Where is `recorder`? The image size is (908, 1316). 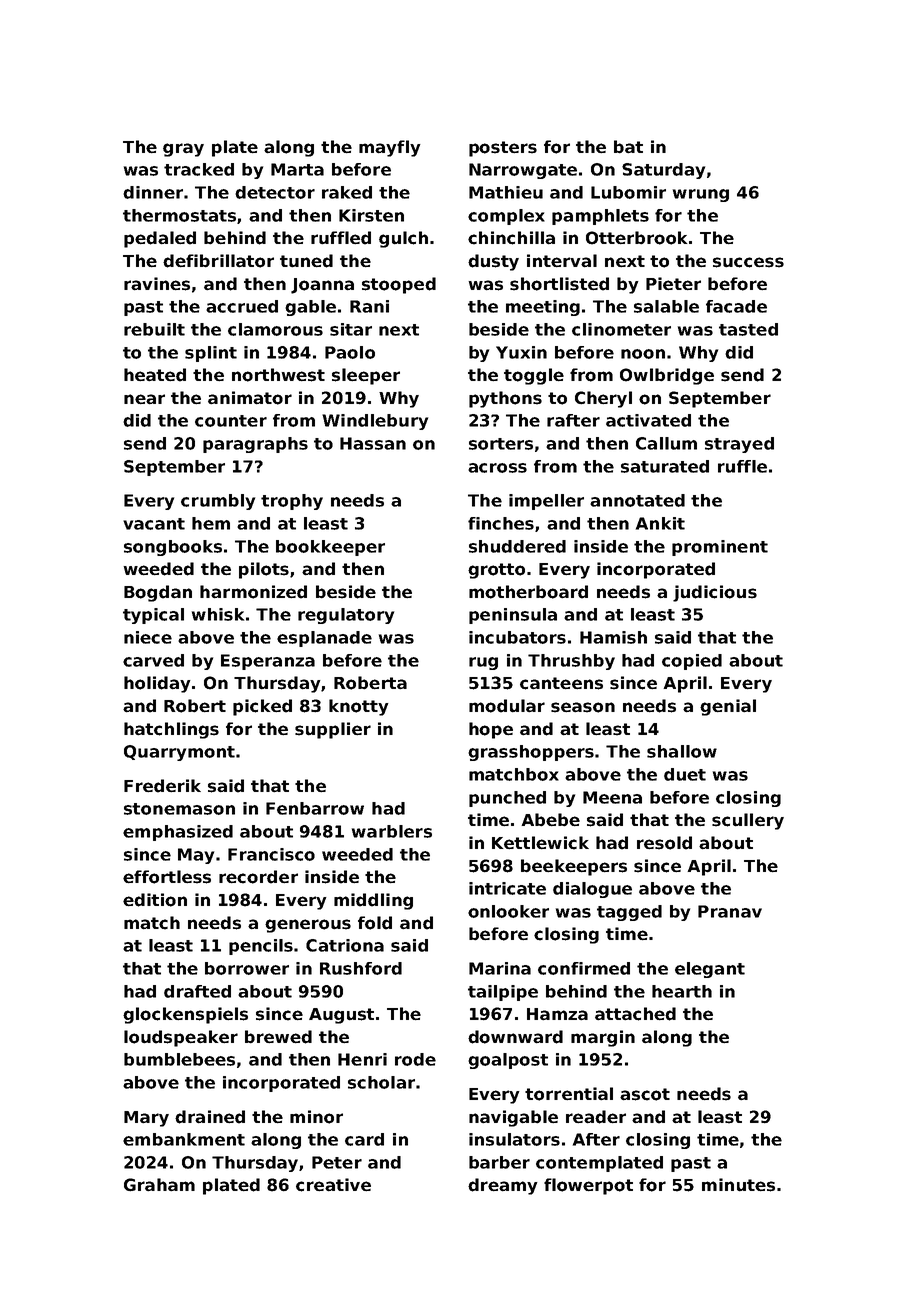
recorder is located at coordinates (258, 877).
